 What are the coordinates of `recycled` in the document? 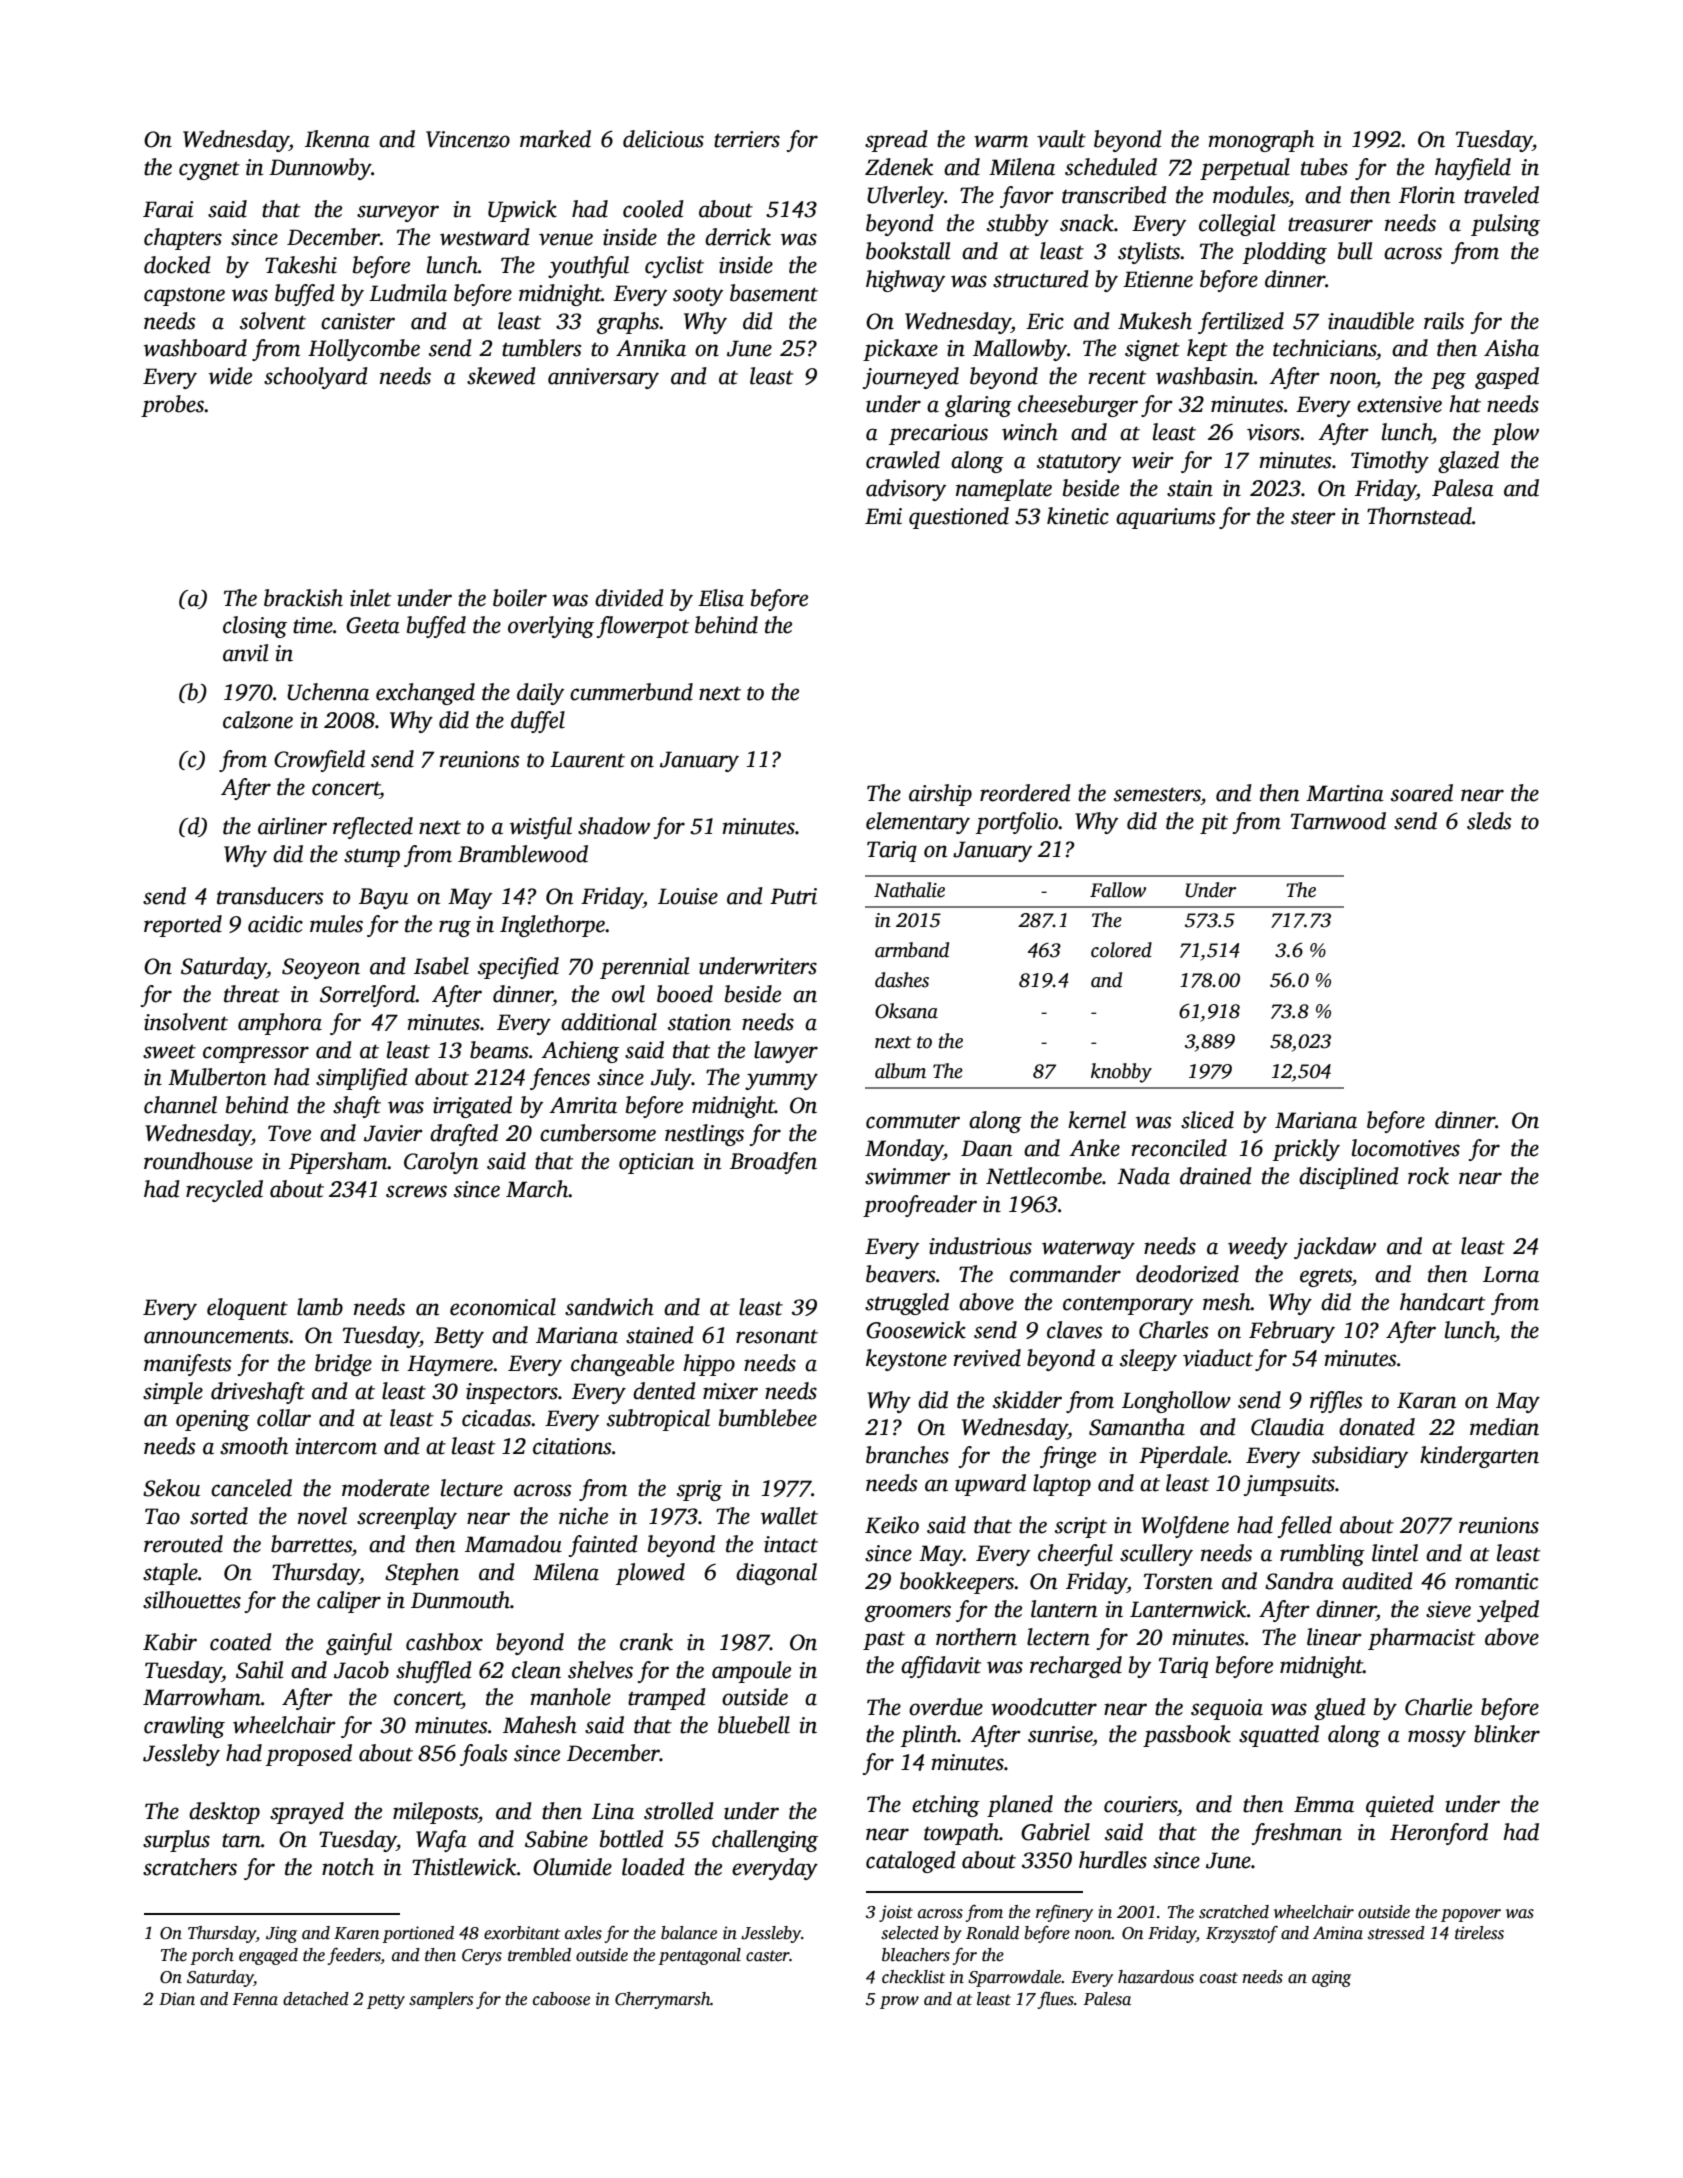 It's located at (224, 1191).
